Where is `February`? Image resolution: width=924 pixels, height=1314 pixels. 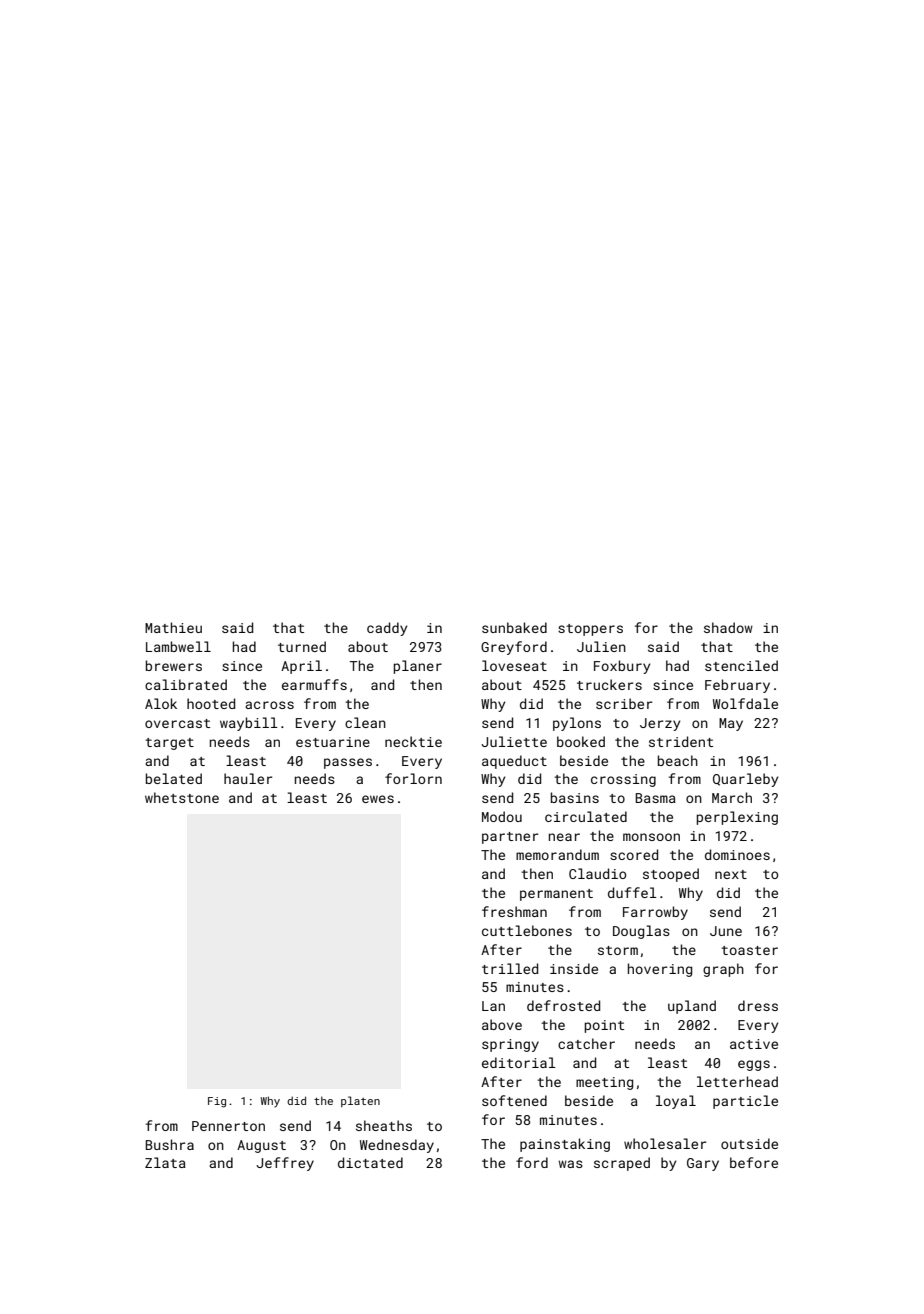
February is located at coordinates (737, 686).
